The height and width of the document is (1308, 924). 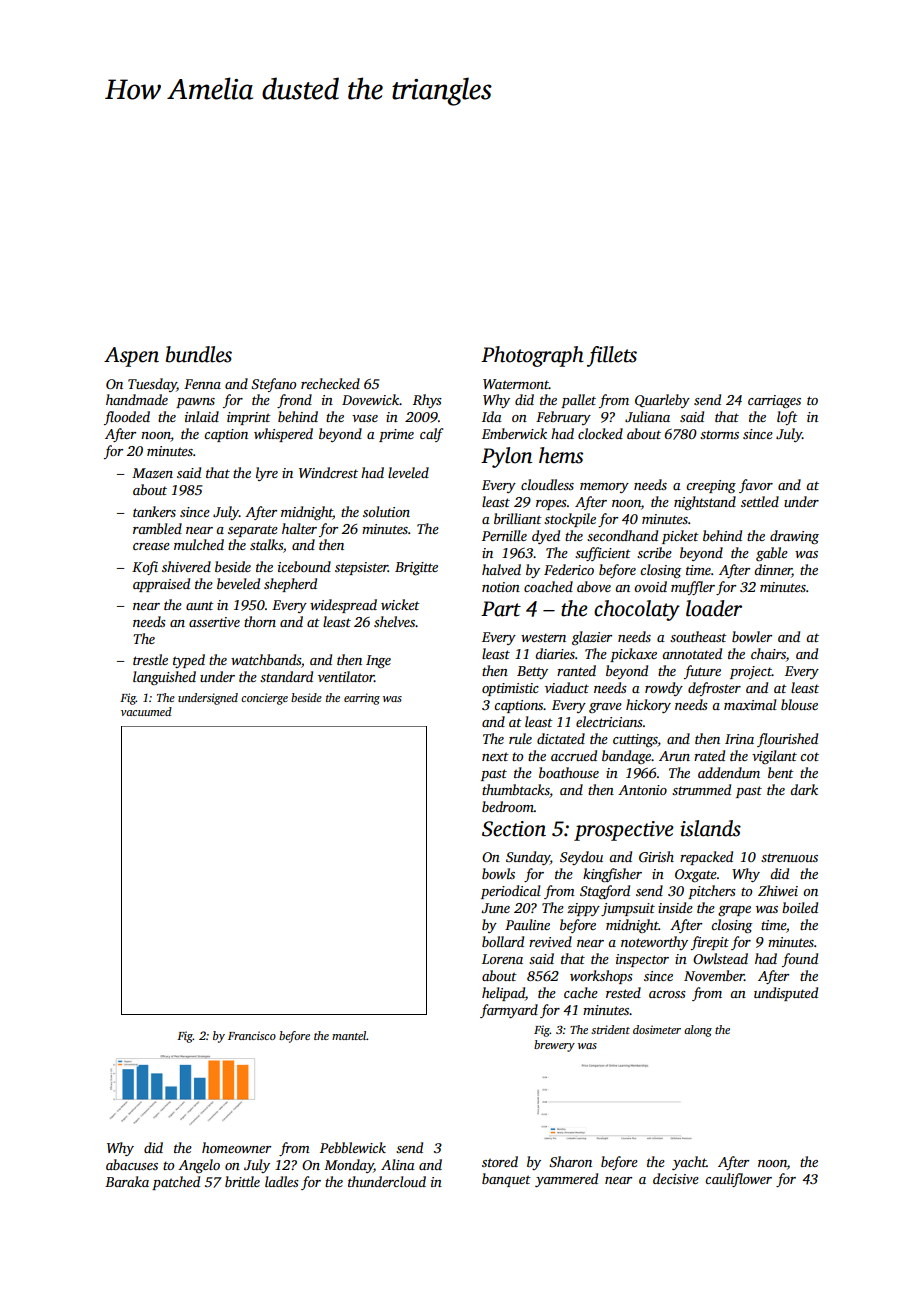 What do you see at coordinates (566, 1180) in the document?
I see `yammered` at bounding box center [566, 1180].
